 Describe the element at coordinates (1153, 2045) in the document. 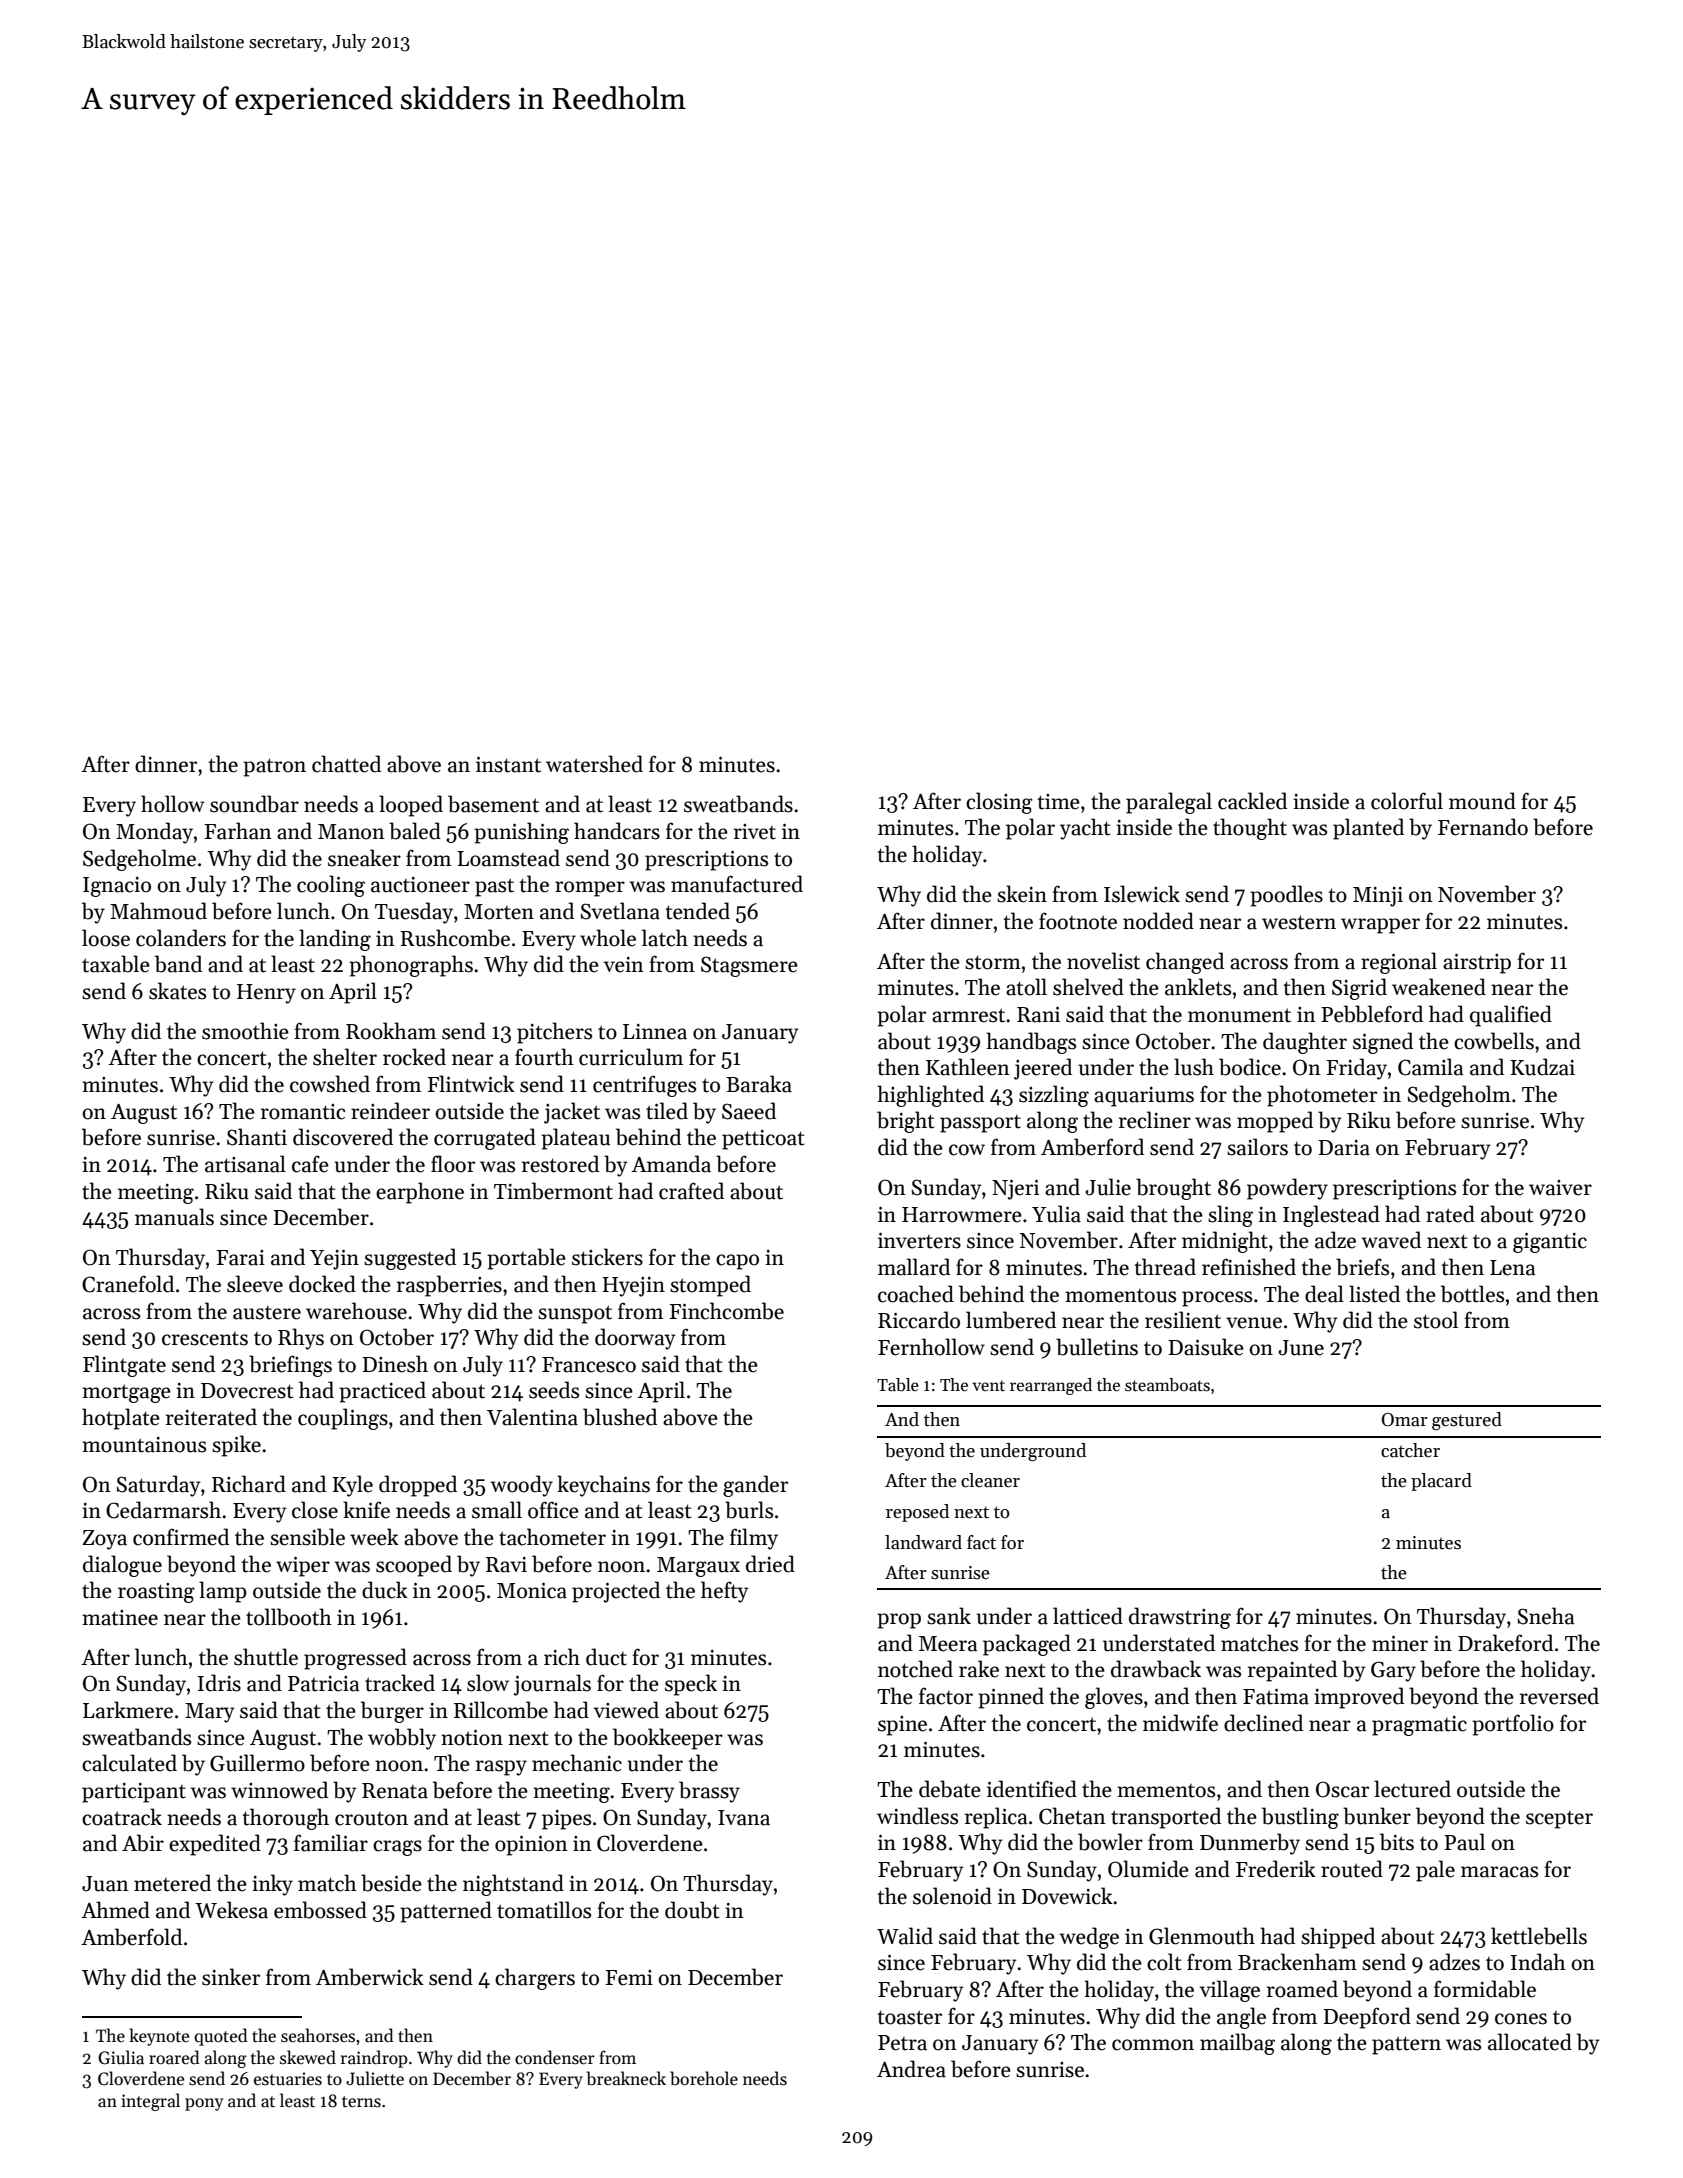

I see `common` at that location.
